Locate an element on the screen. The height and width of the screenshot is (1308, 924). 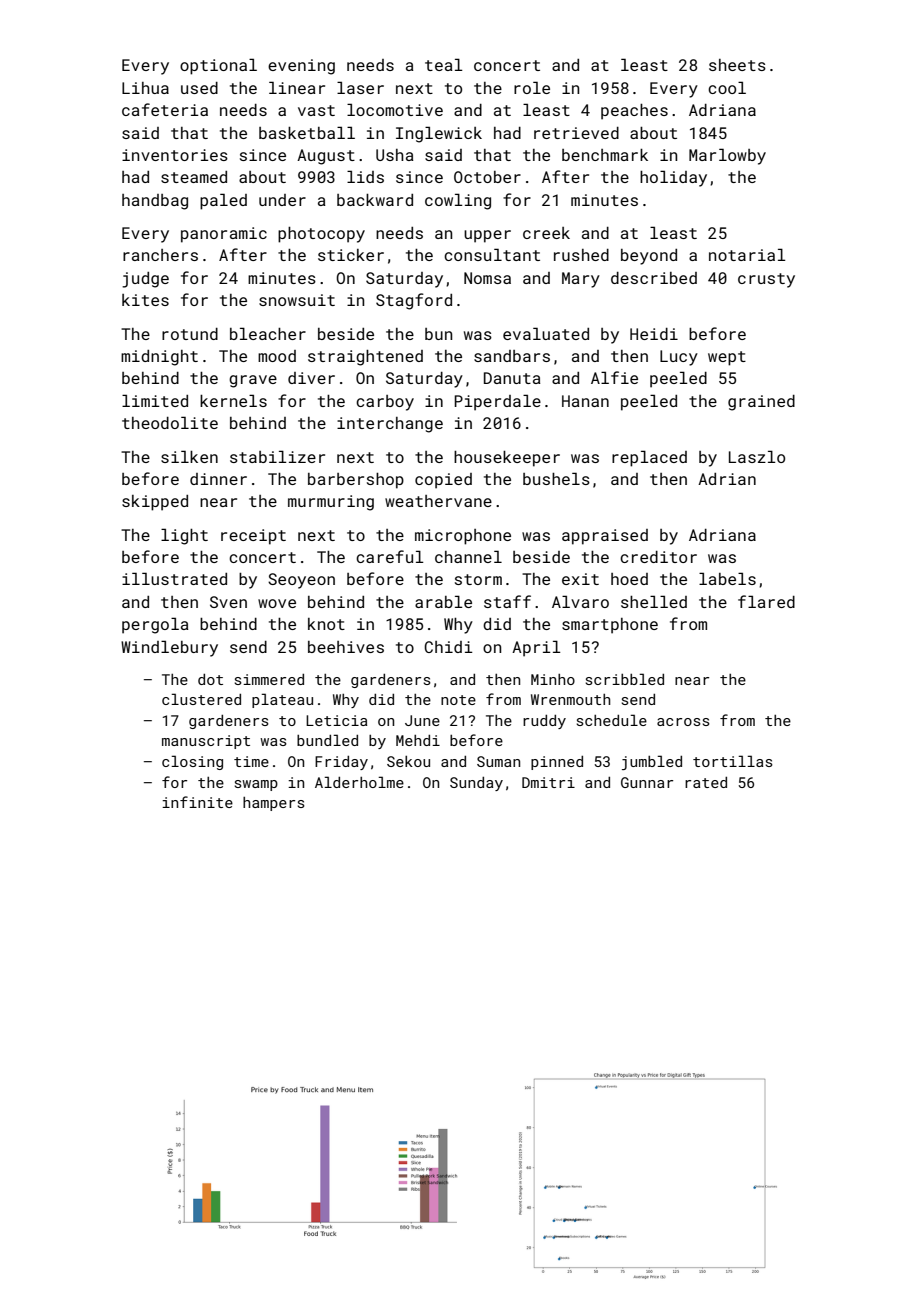
cool is located at coordinates (727, 87).
